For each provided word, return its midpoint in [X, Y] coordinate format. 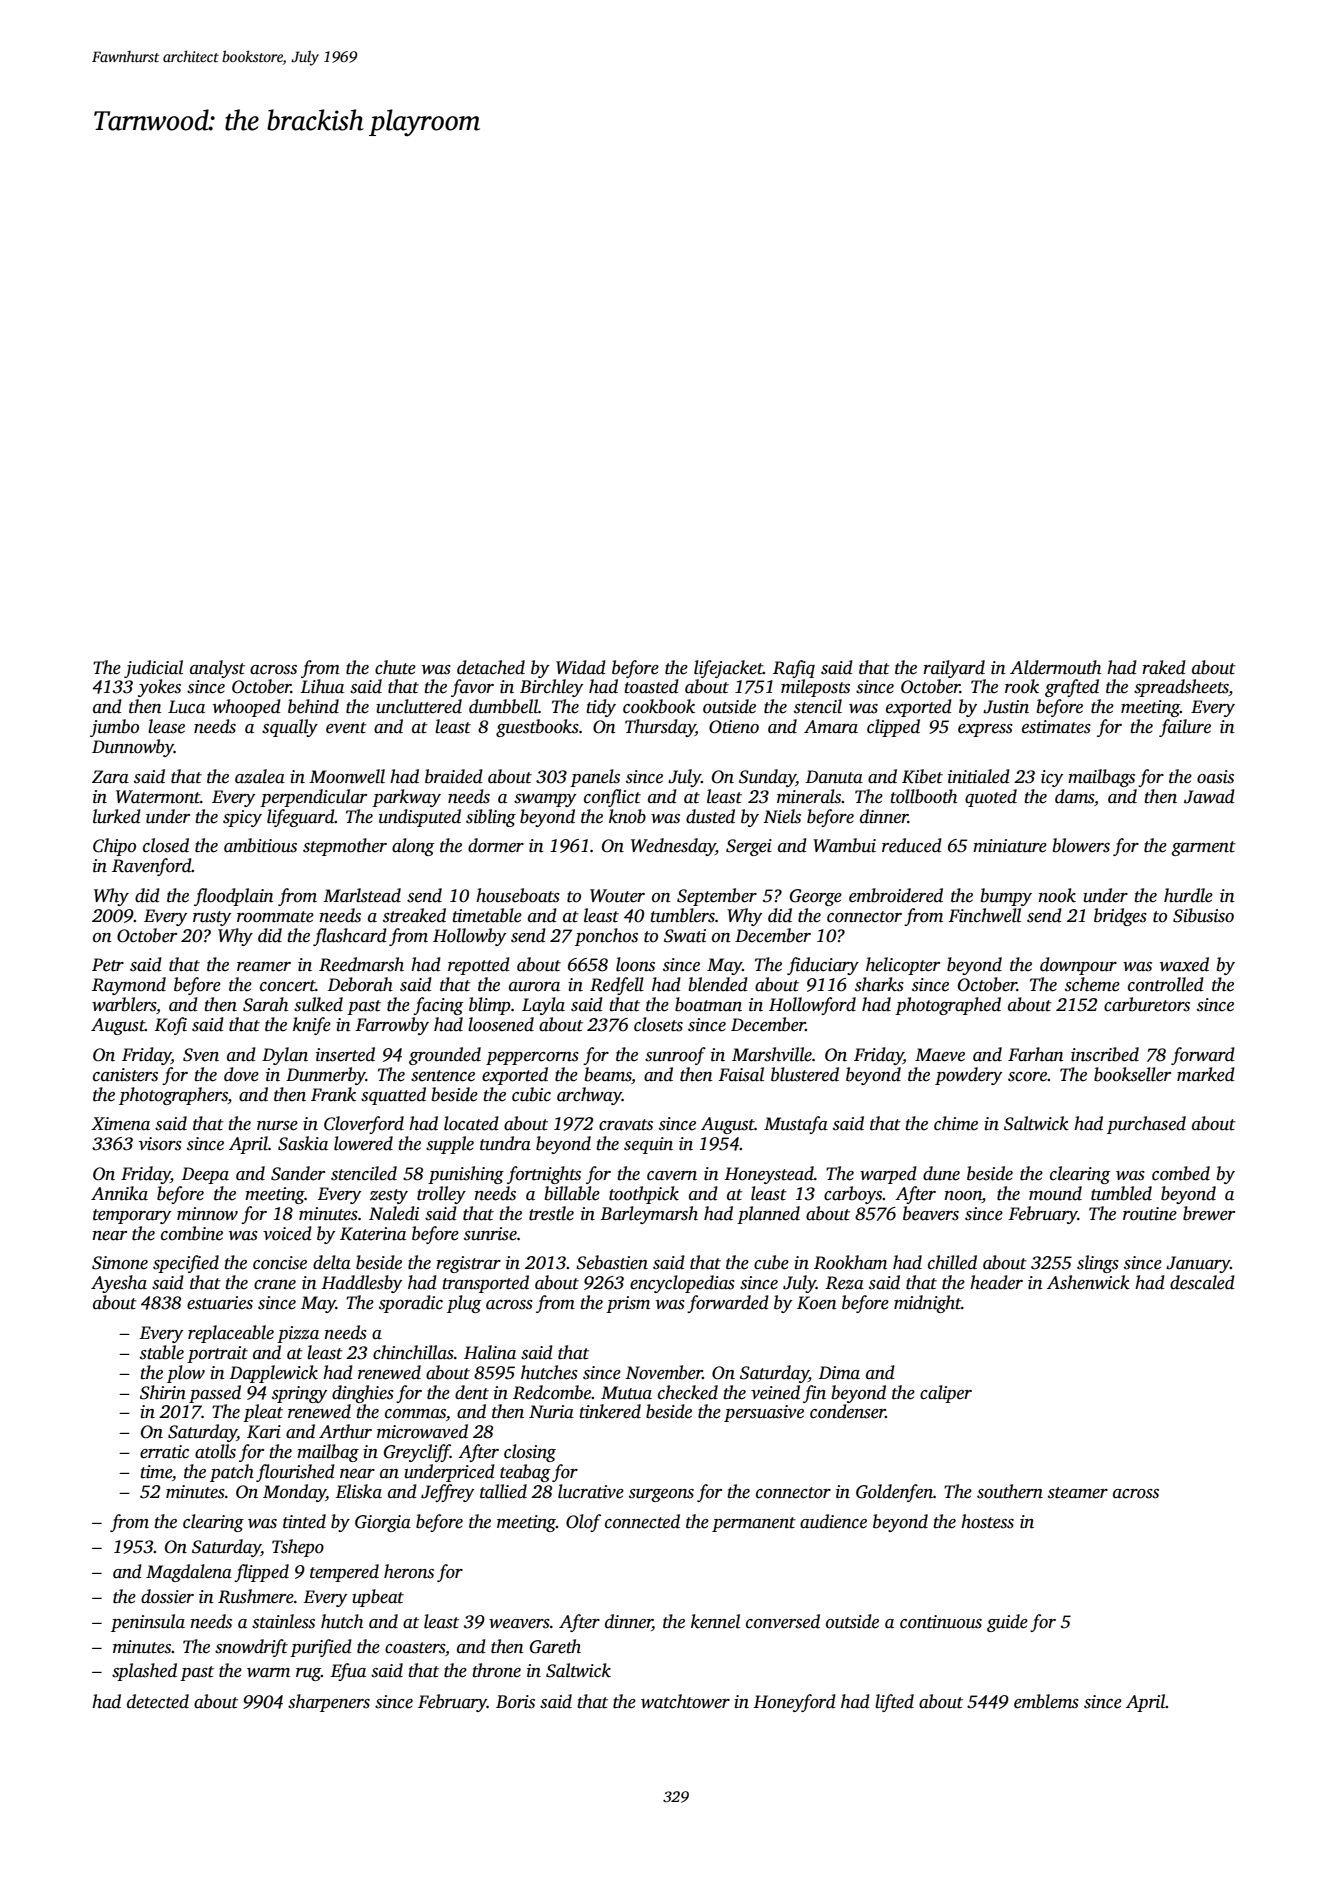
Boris [515, 1702]
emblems [1046, 1701]
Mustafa [796, 1125]
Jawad [1209, 796]
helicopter [903, 966]
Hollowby [469, 937]
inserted [345, 1054]
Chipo [114, 847]
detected [158, 1701]
